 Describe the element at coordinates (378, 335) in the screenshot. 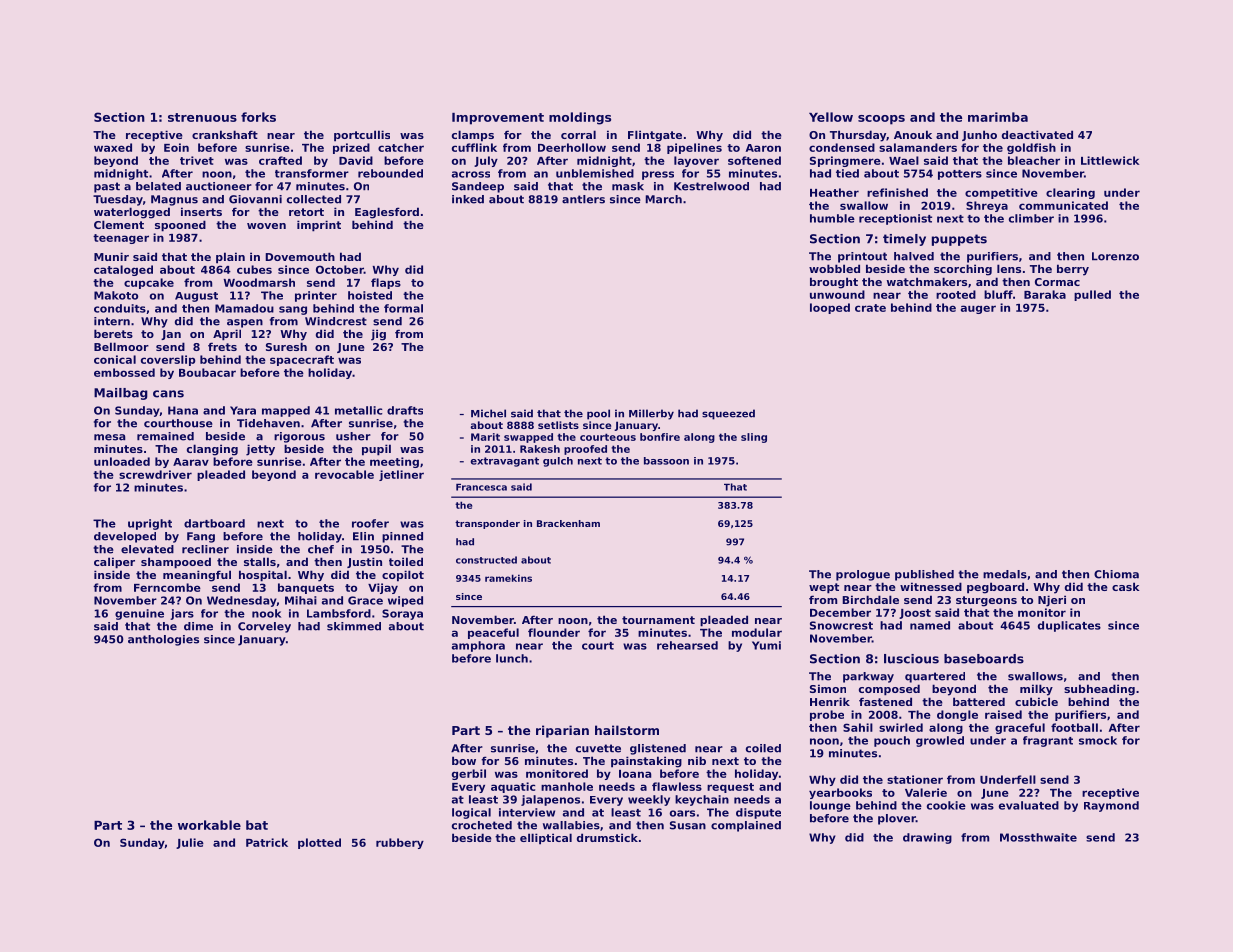

I see `jig` at that location.
